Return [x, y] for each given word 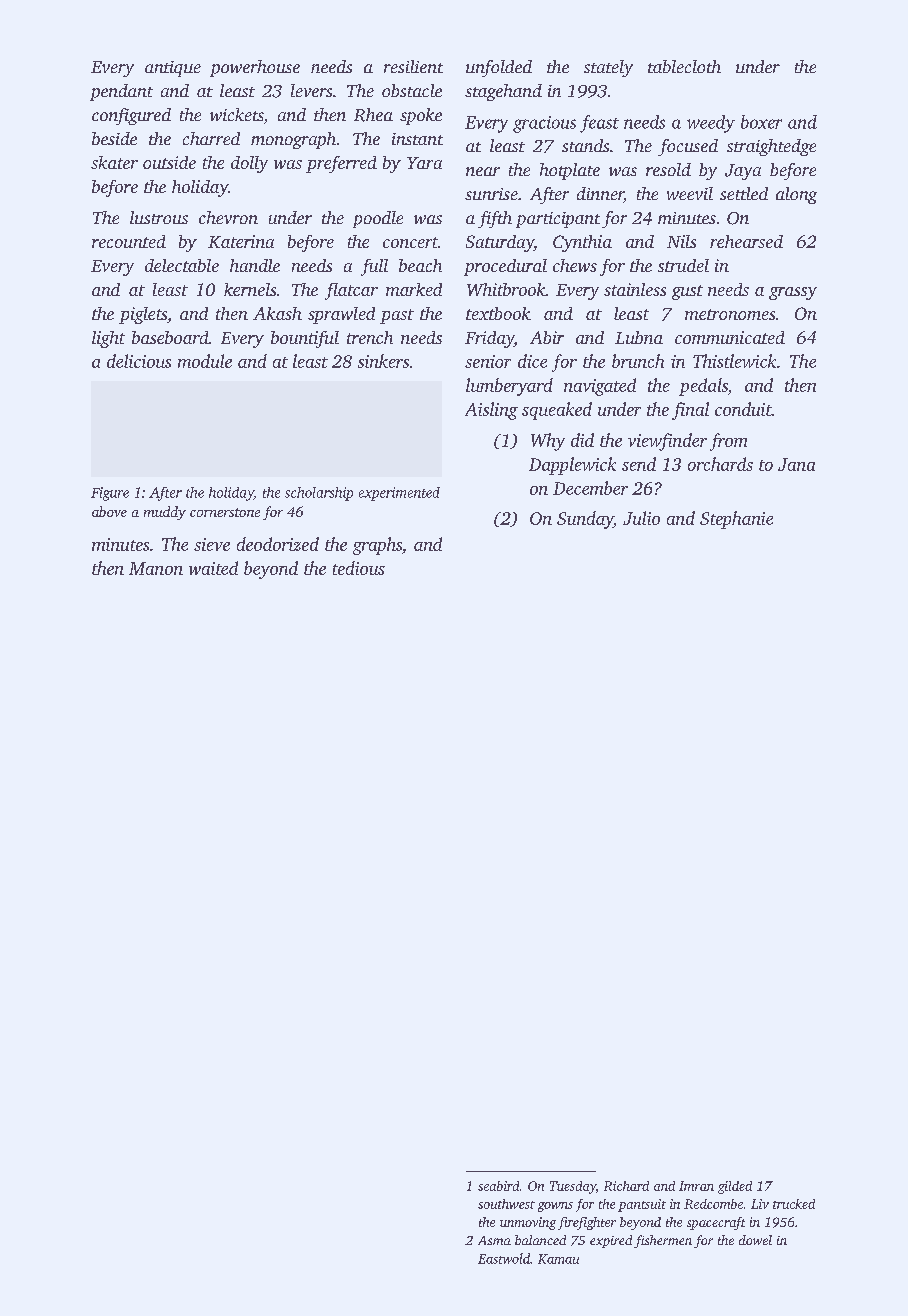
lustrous [159, 217]
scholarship [319, 494]
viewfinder [667, 442]
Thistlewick [734, 361]
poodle [378, 219]
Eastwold [504, 1258]
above [109, 511]
